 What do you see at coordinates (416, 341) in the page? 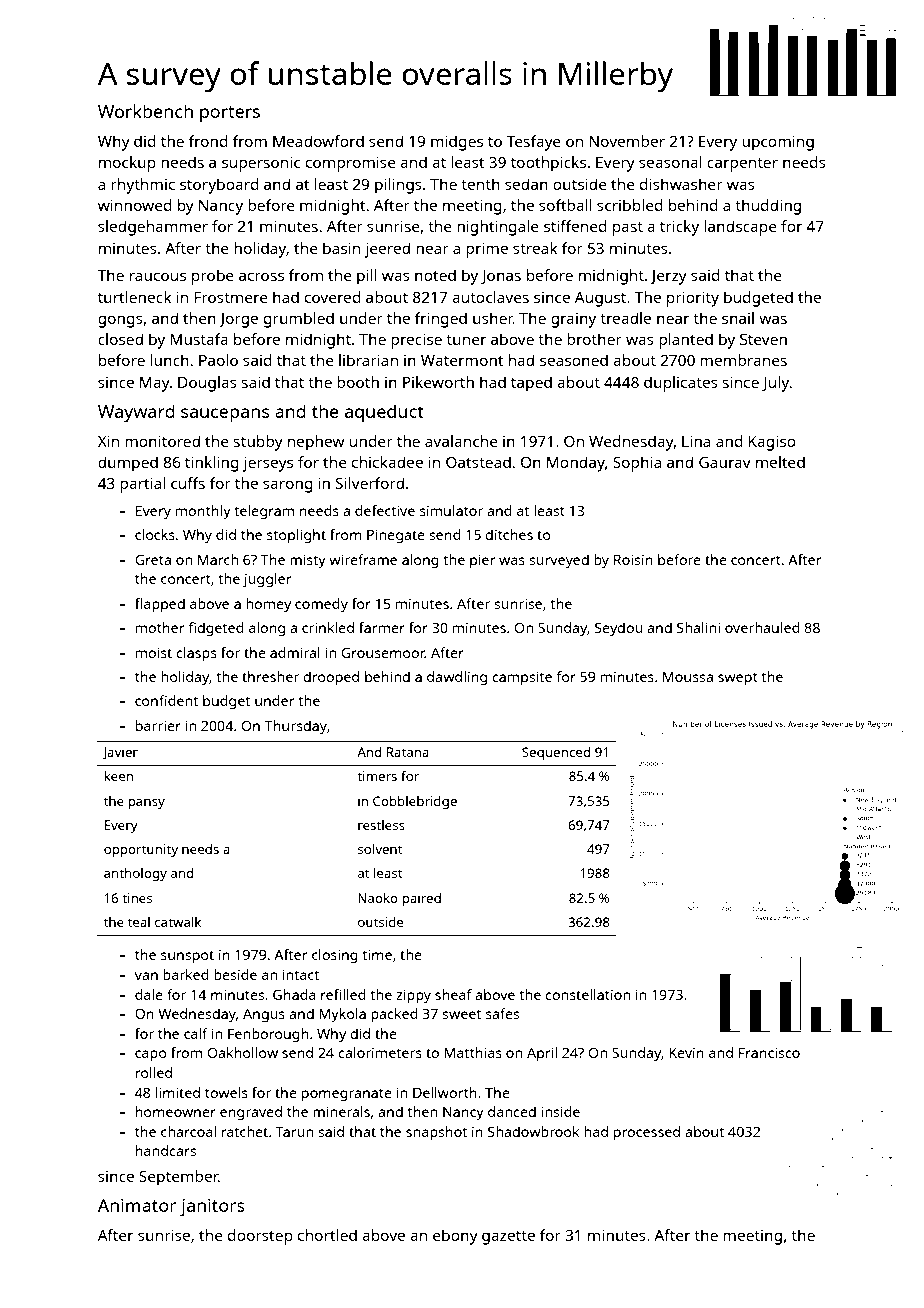
I see `precise` at bounding box center [416, 341].
